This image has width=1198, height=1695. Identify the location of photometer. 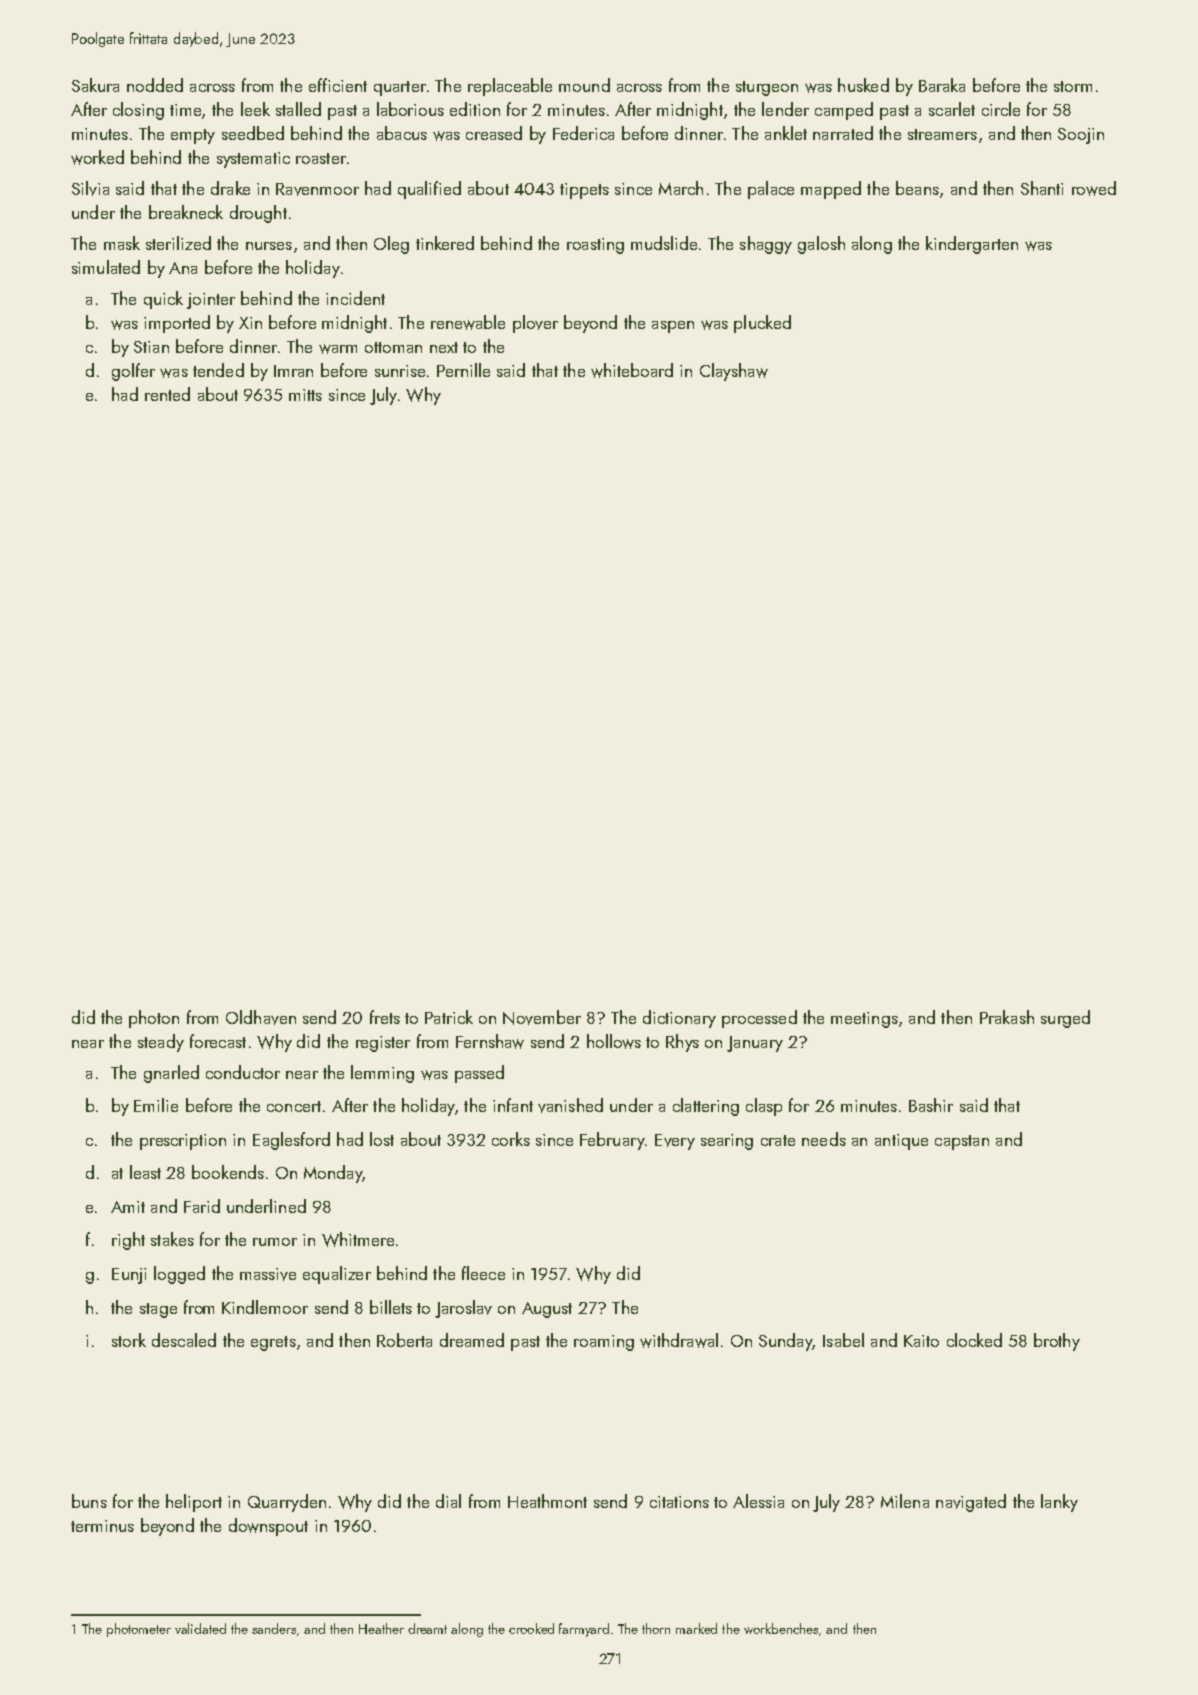
(139, 1630).
